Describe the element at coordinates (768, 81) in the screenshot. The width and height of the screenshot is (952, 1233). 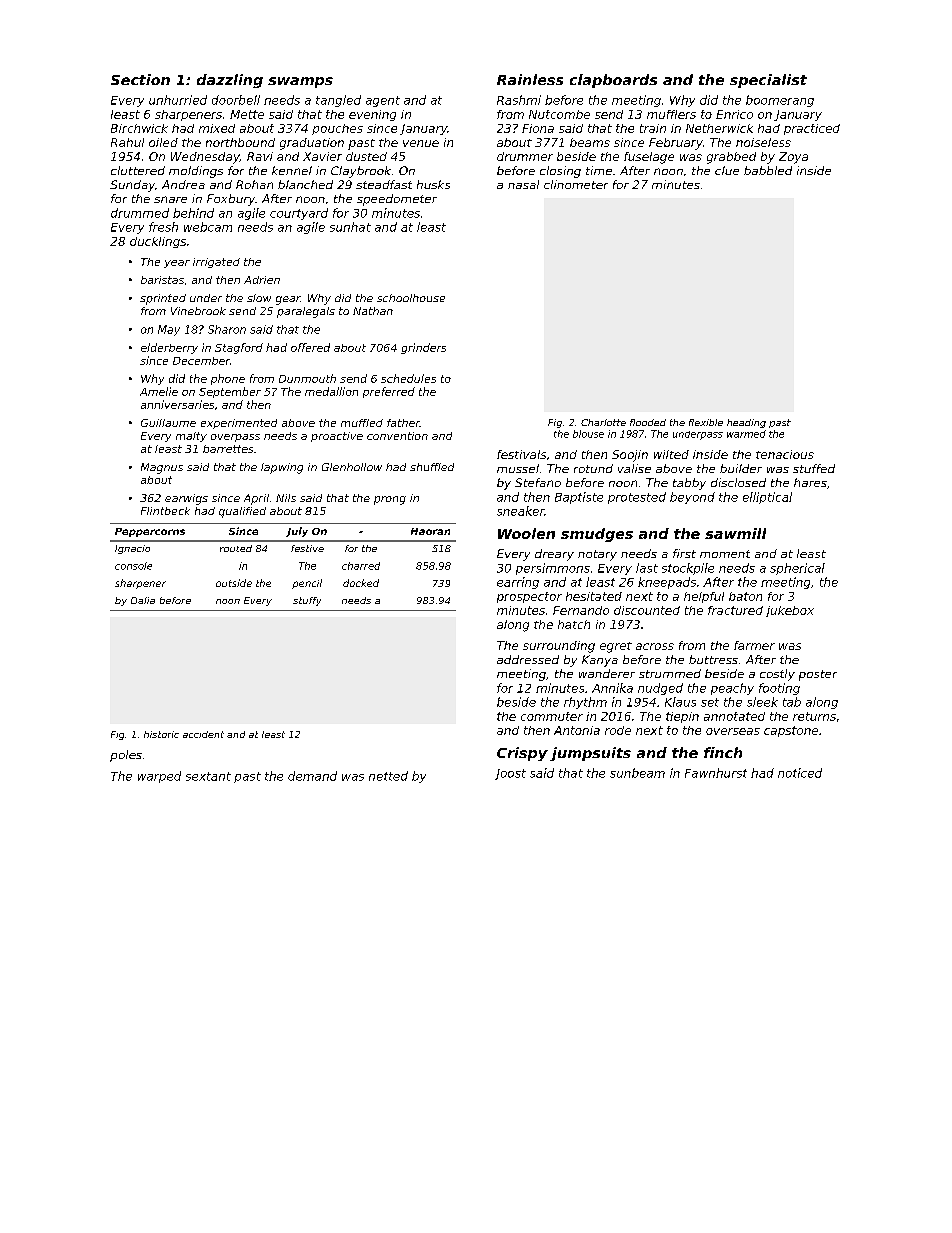
I see `specialist` at that location.
